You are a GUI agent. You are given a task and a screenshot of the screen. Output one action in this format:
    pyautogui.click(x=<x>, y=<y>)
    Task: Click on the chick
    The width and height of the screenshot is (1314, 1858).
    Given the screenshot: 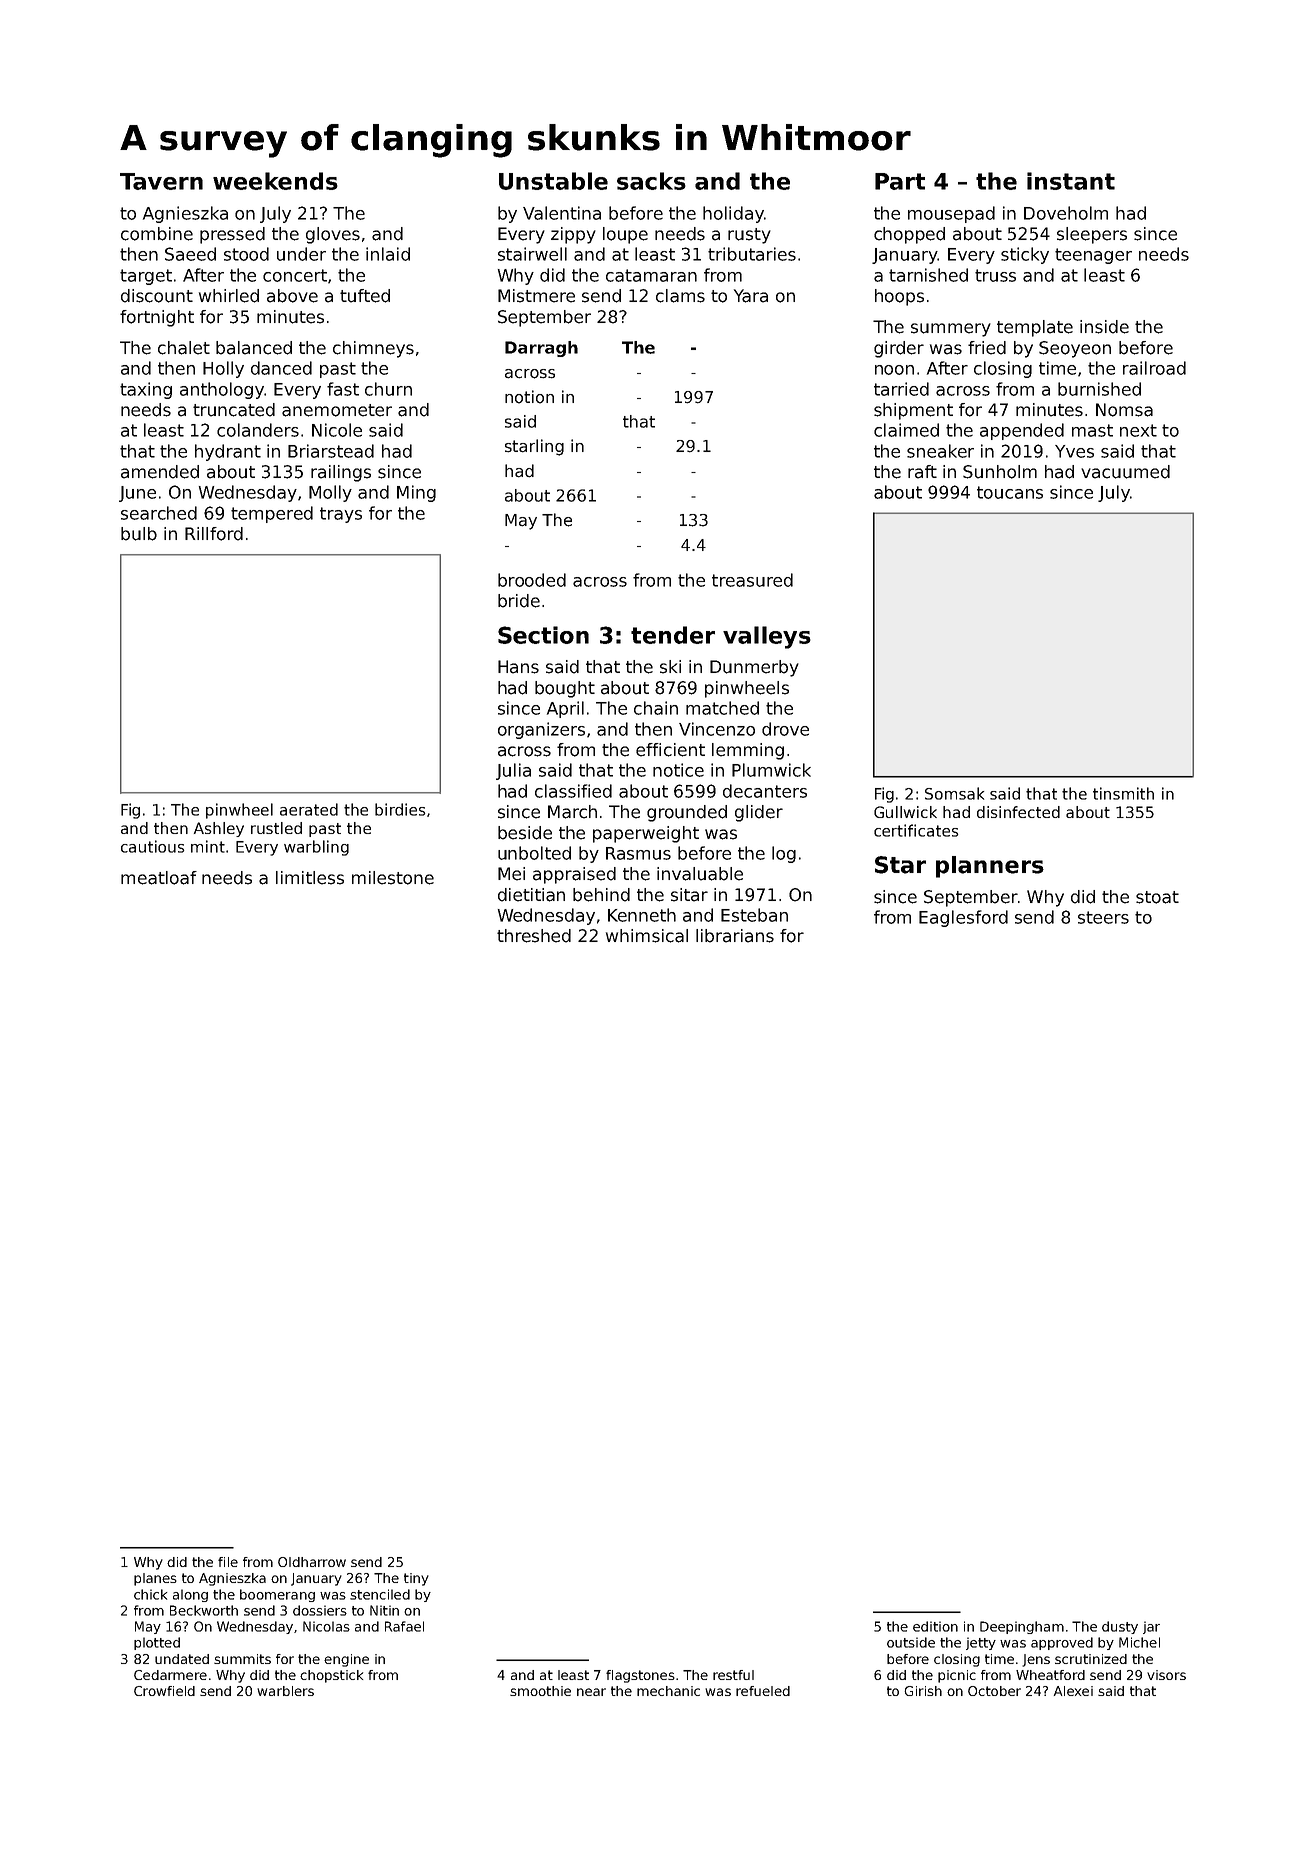 What is the action you would take?
    pyautogui.click(x=150, y=1594)
